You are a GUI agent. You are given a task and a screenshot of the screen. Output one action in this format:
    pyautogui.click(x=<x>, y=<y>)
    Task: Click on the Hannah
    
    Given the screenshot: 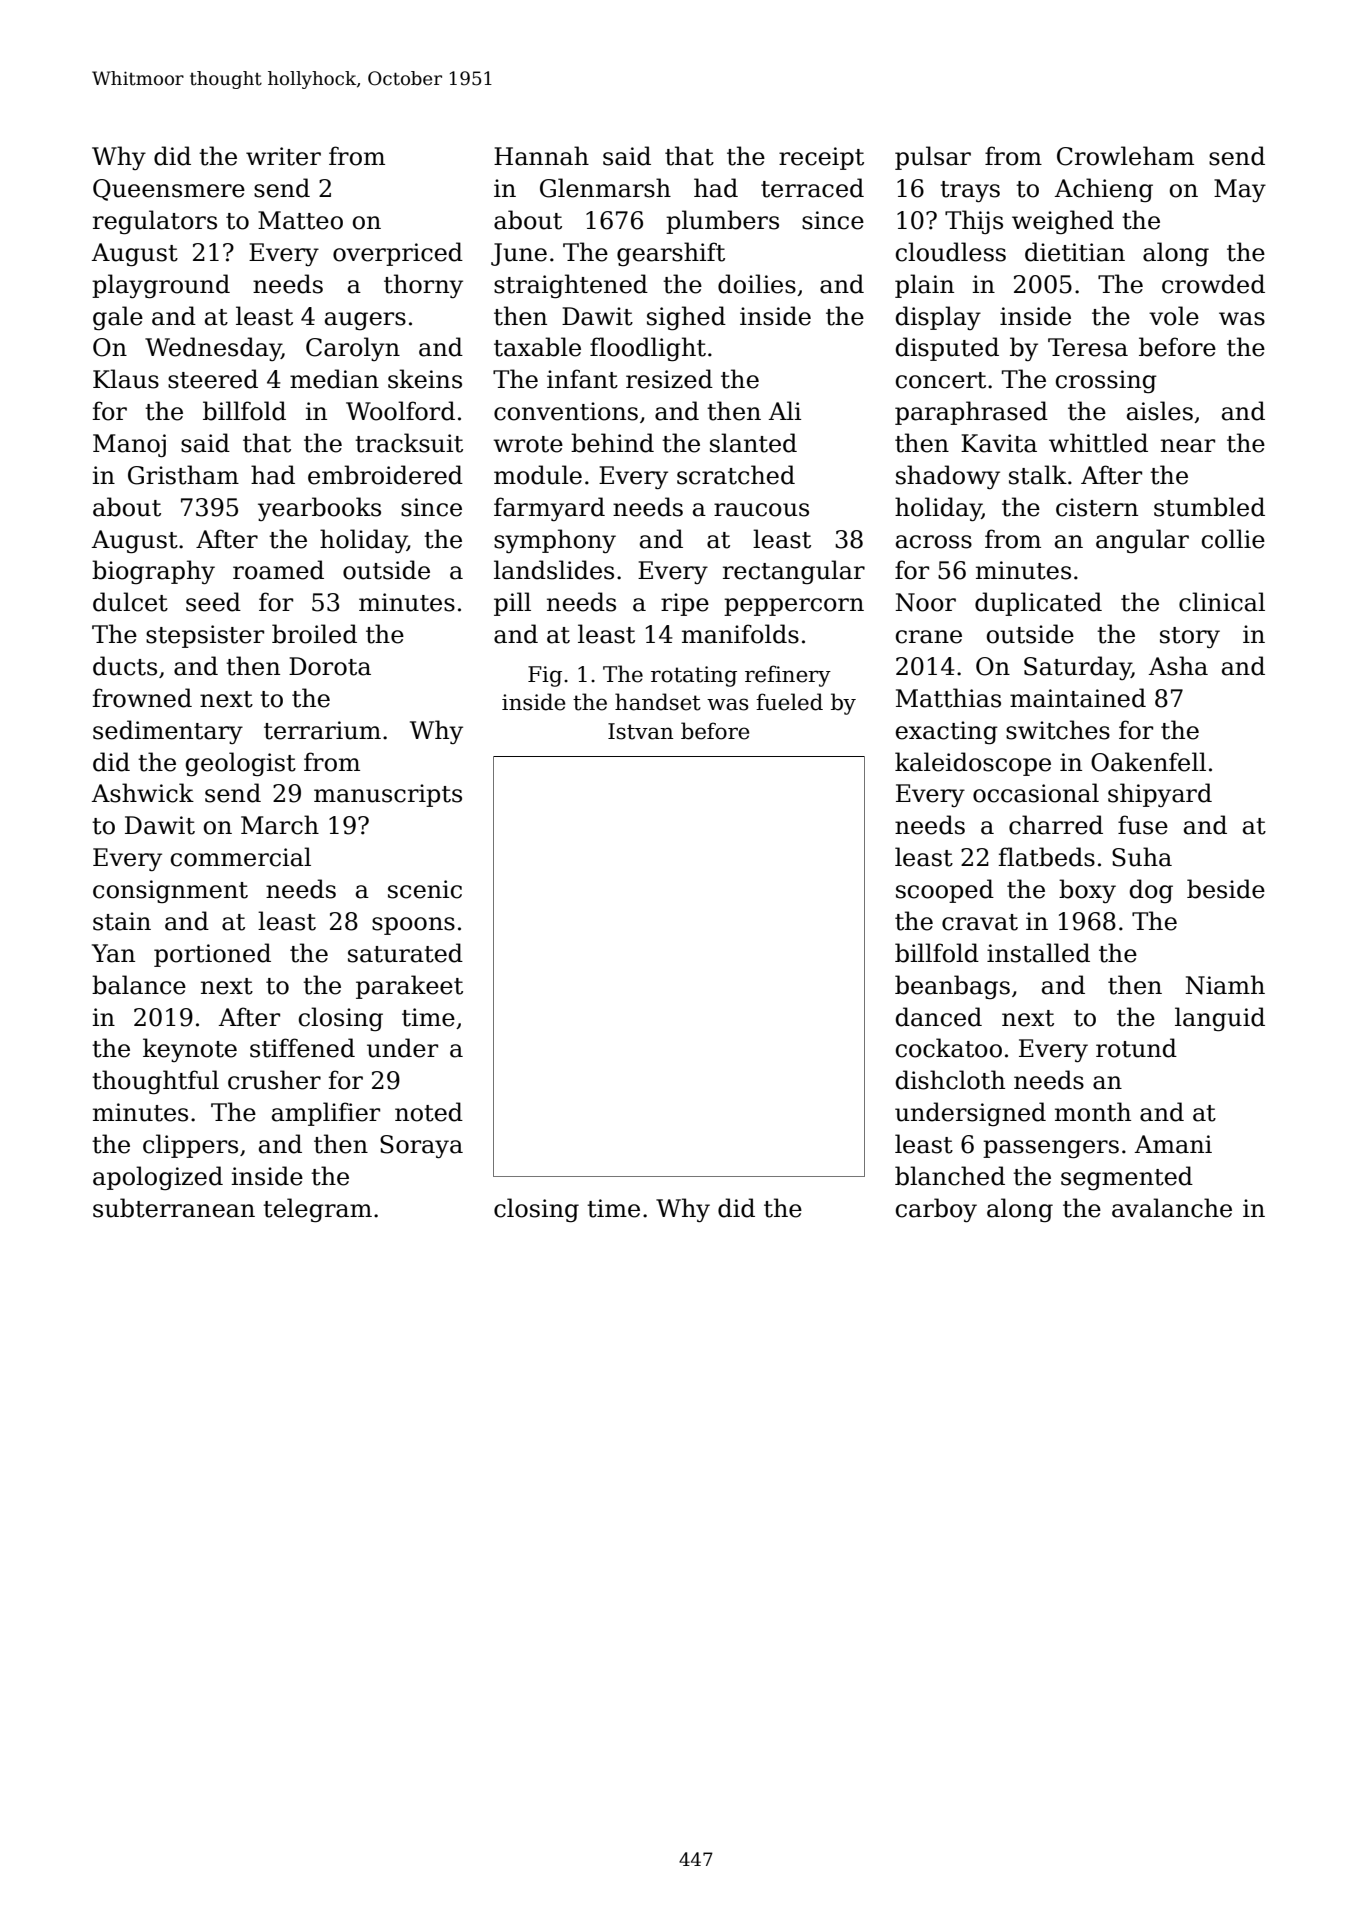 What is the action you would take?
    pyautogui.click(x=541, y=156)
